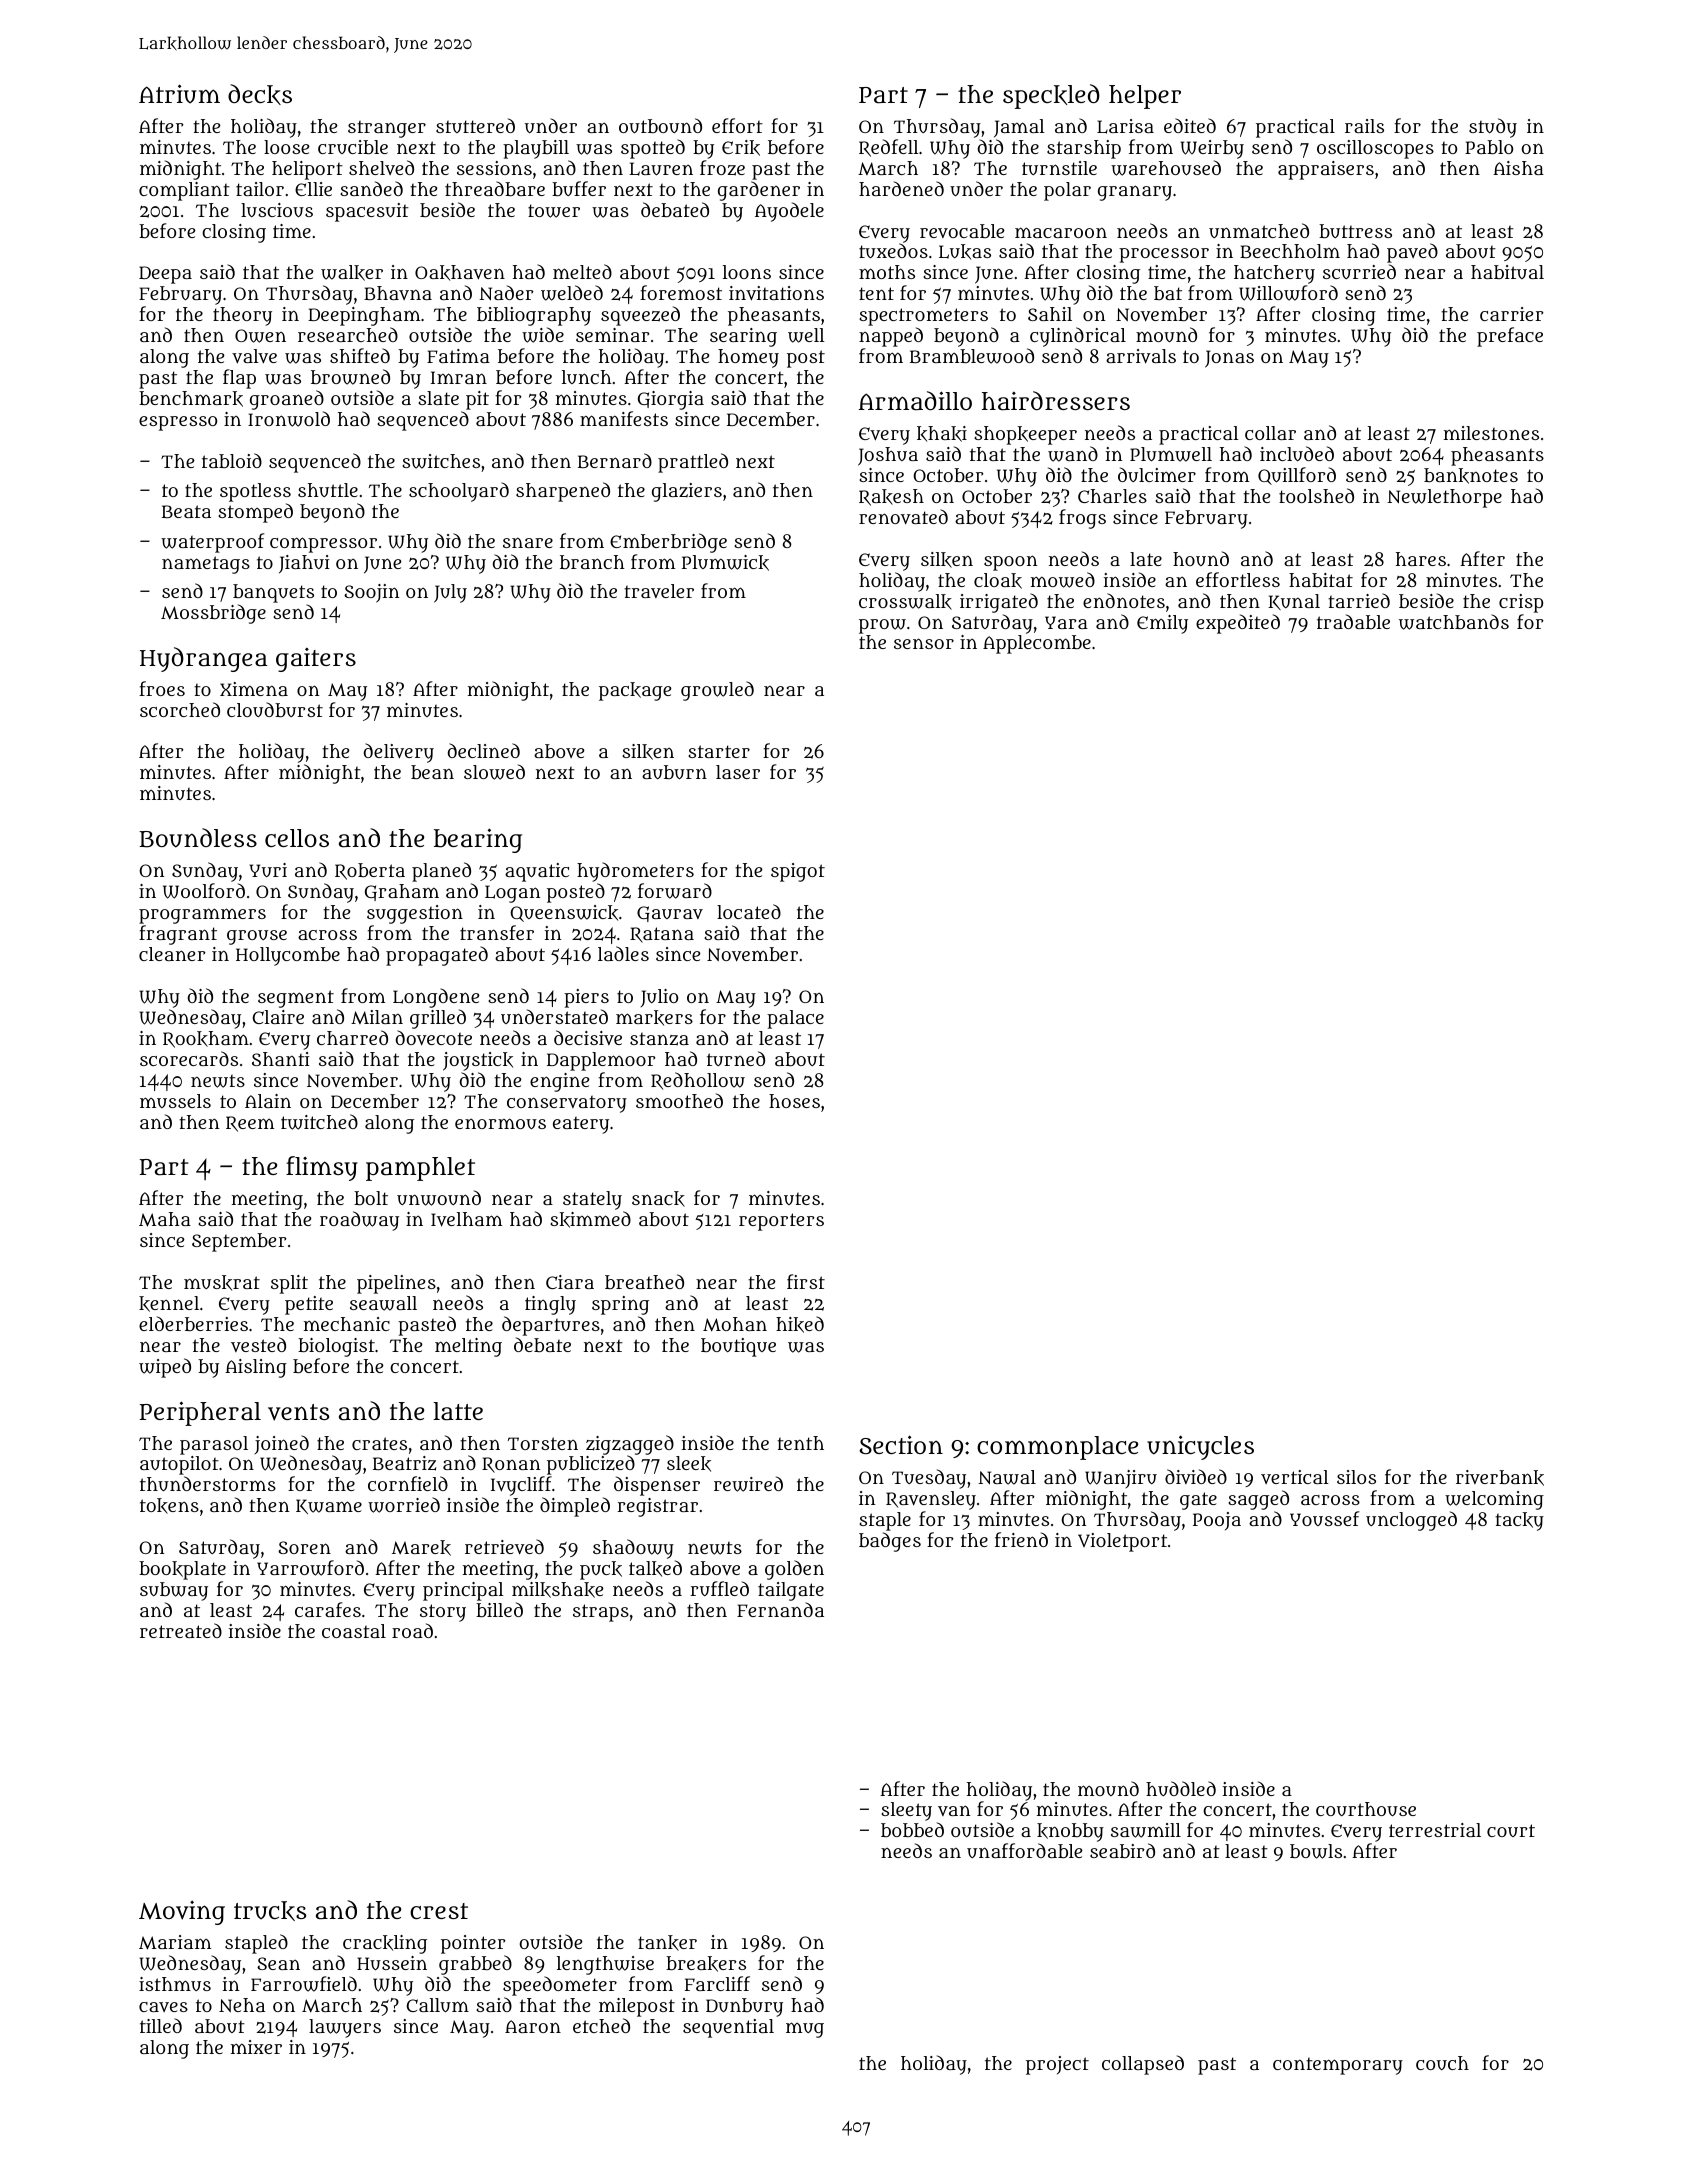 This document has width=1683, height=2178. What do you see at coordinates (601, 1613) in the document?
I see `straps` at bounding box center [601, 1613].
